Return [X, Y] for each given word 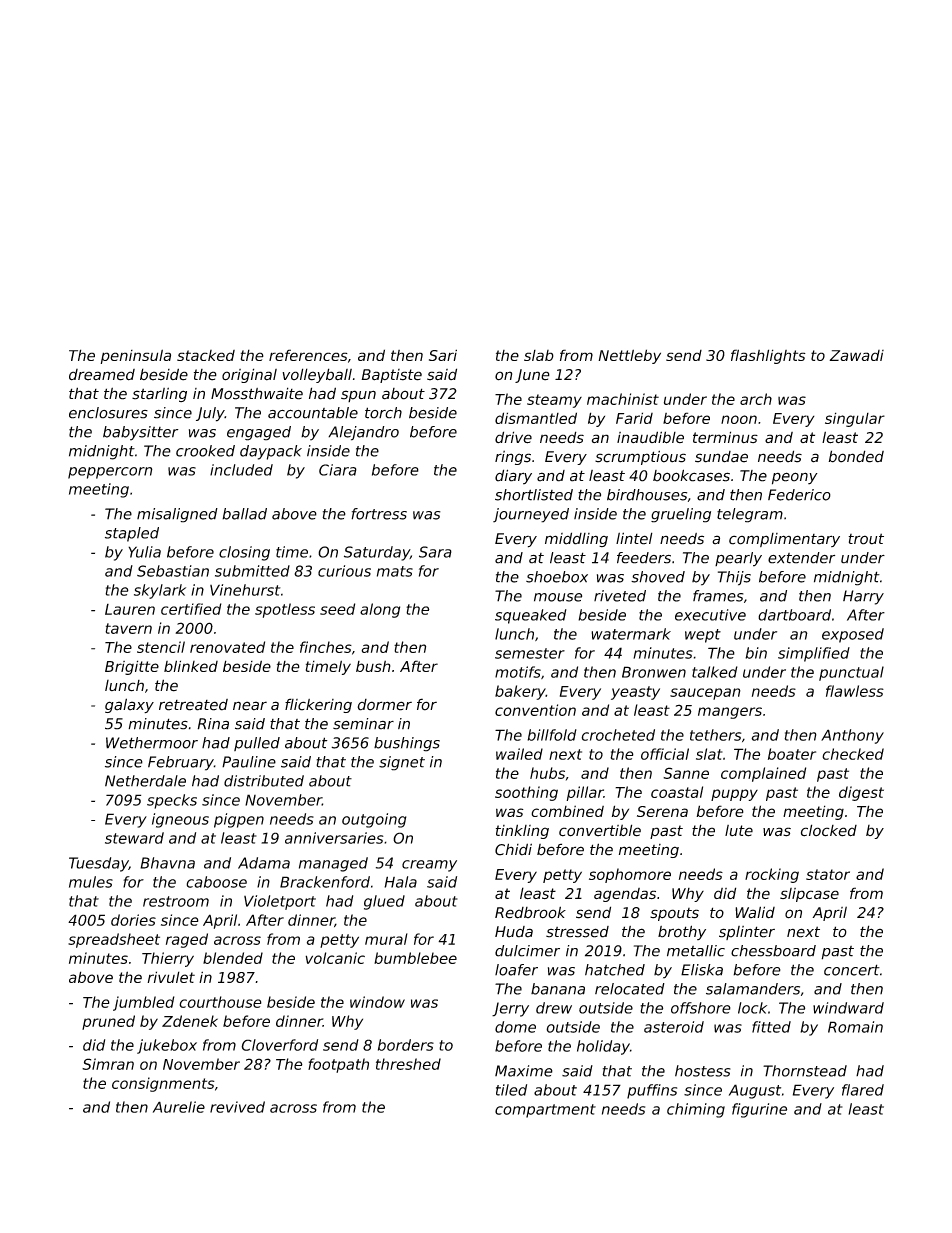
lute [739, 831]
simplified [814, 654]
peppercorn [110, 473]
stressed [577, 932]
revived [237, 1107]
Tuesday [99, 864]
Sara [435, 552]
